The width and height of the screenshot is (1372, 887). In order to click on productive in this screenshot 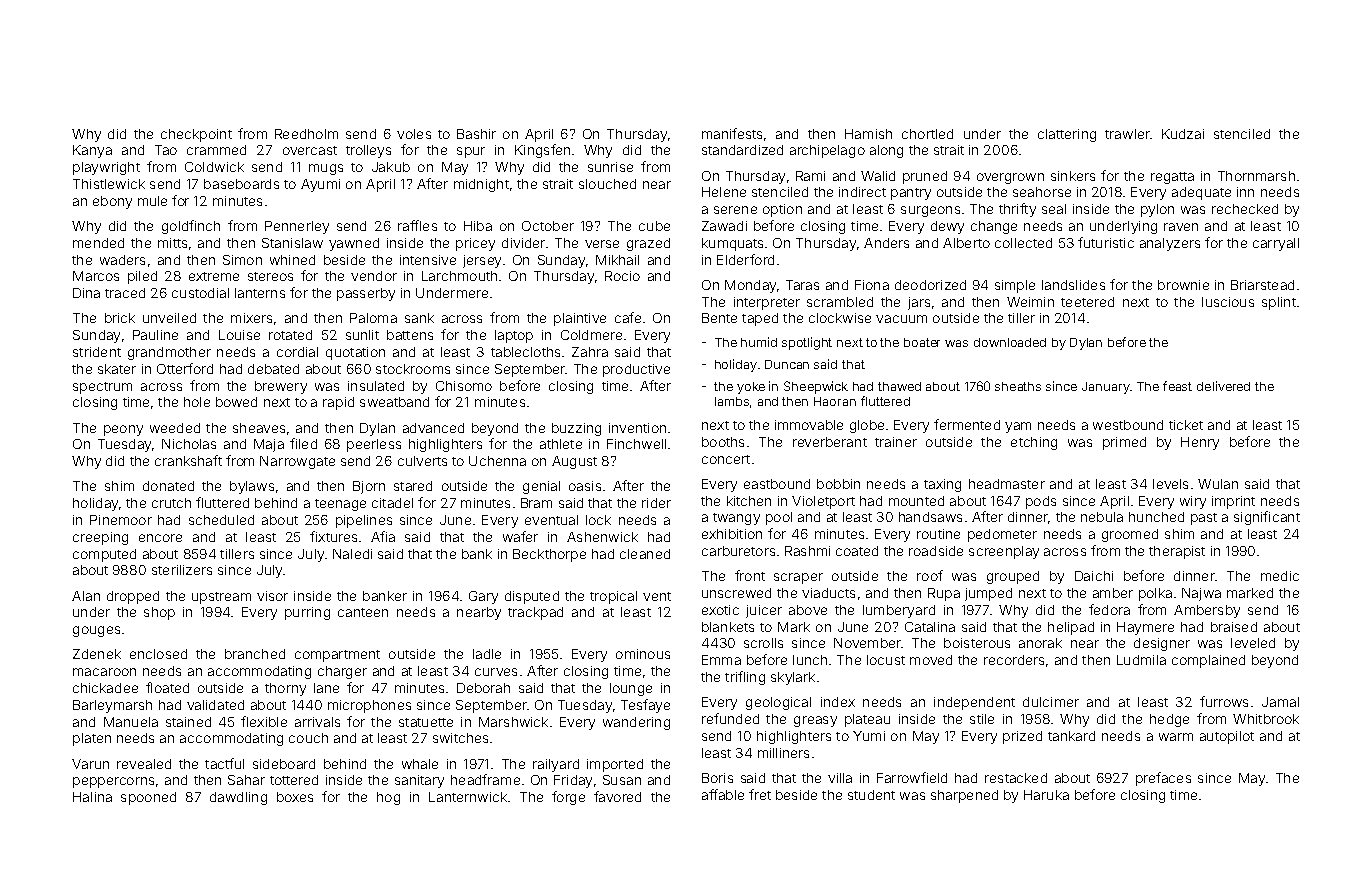, I will do `click(636, 370)`.
